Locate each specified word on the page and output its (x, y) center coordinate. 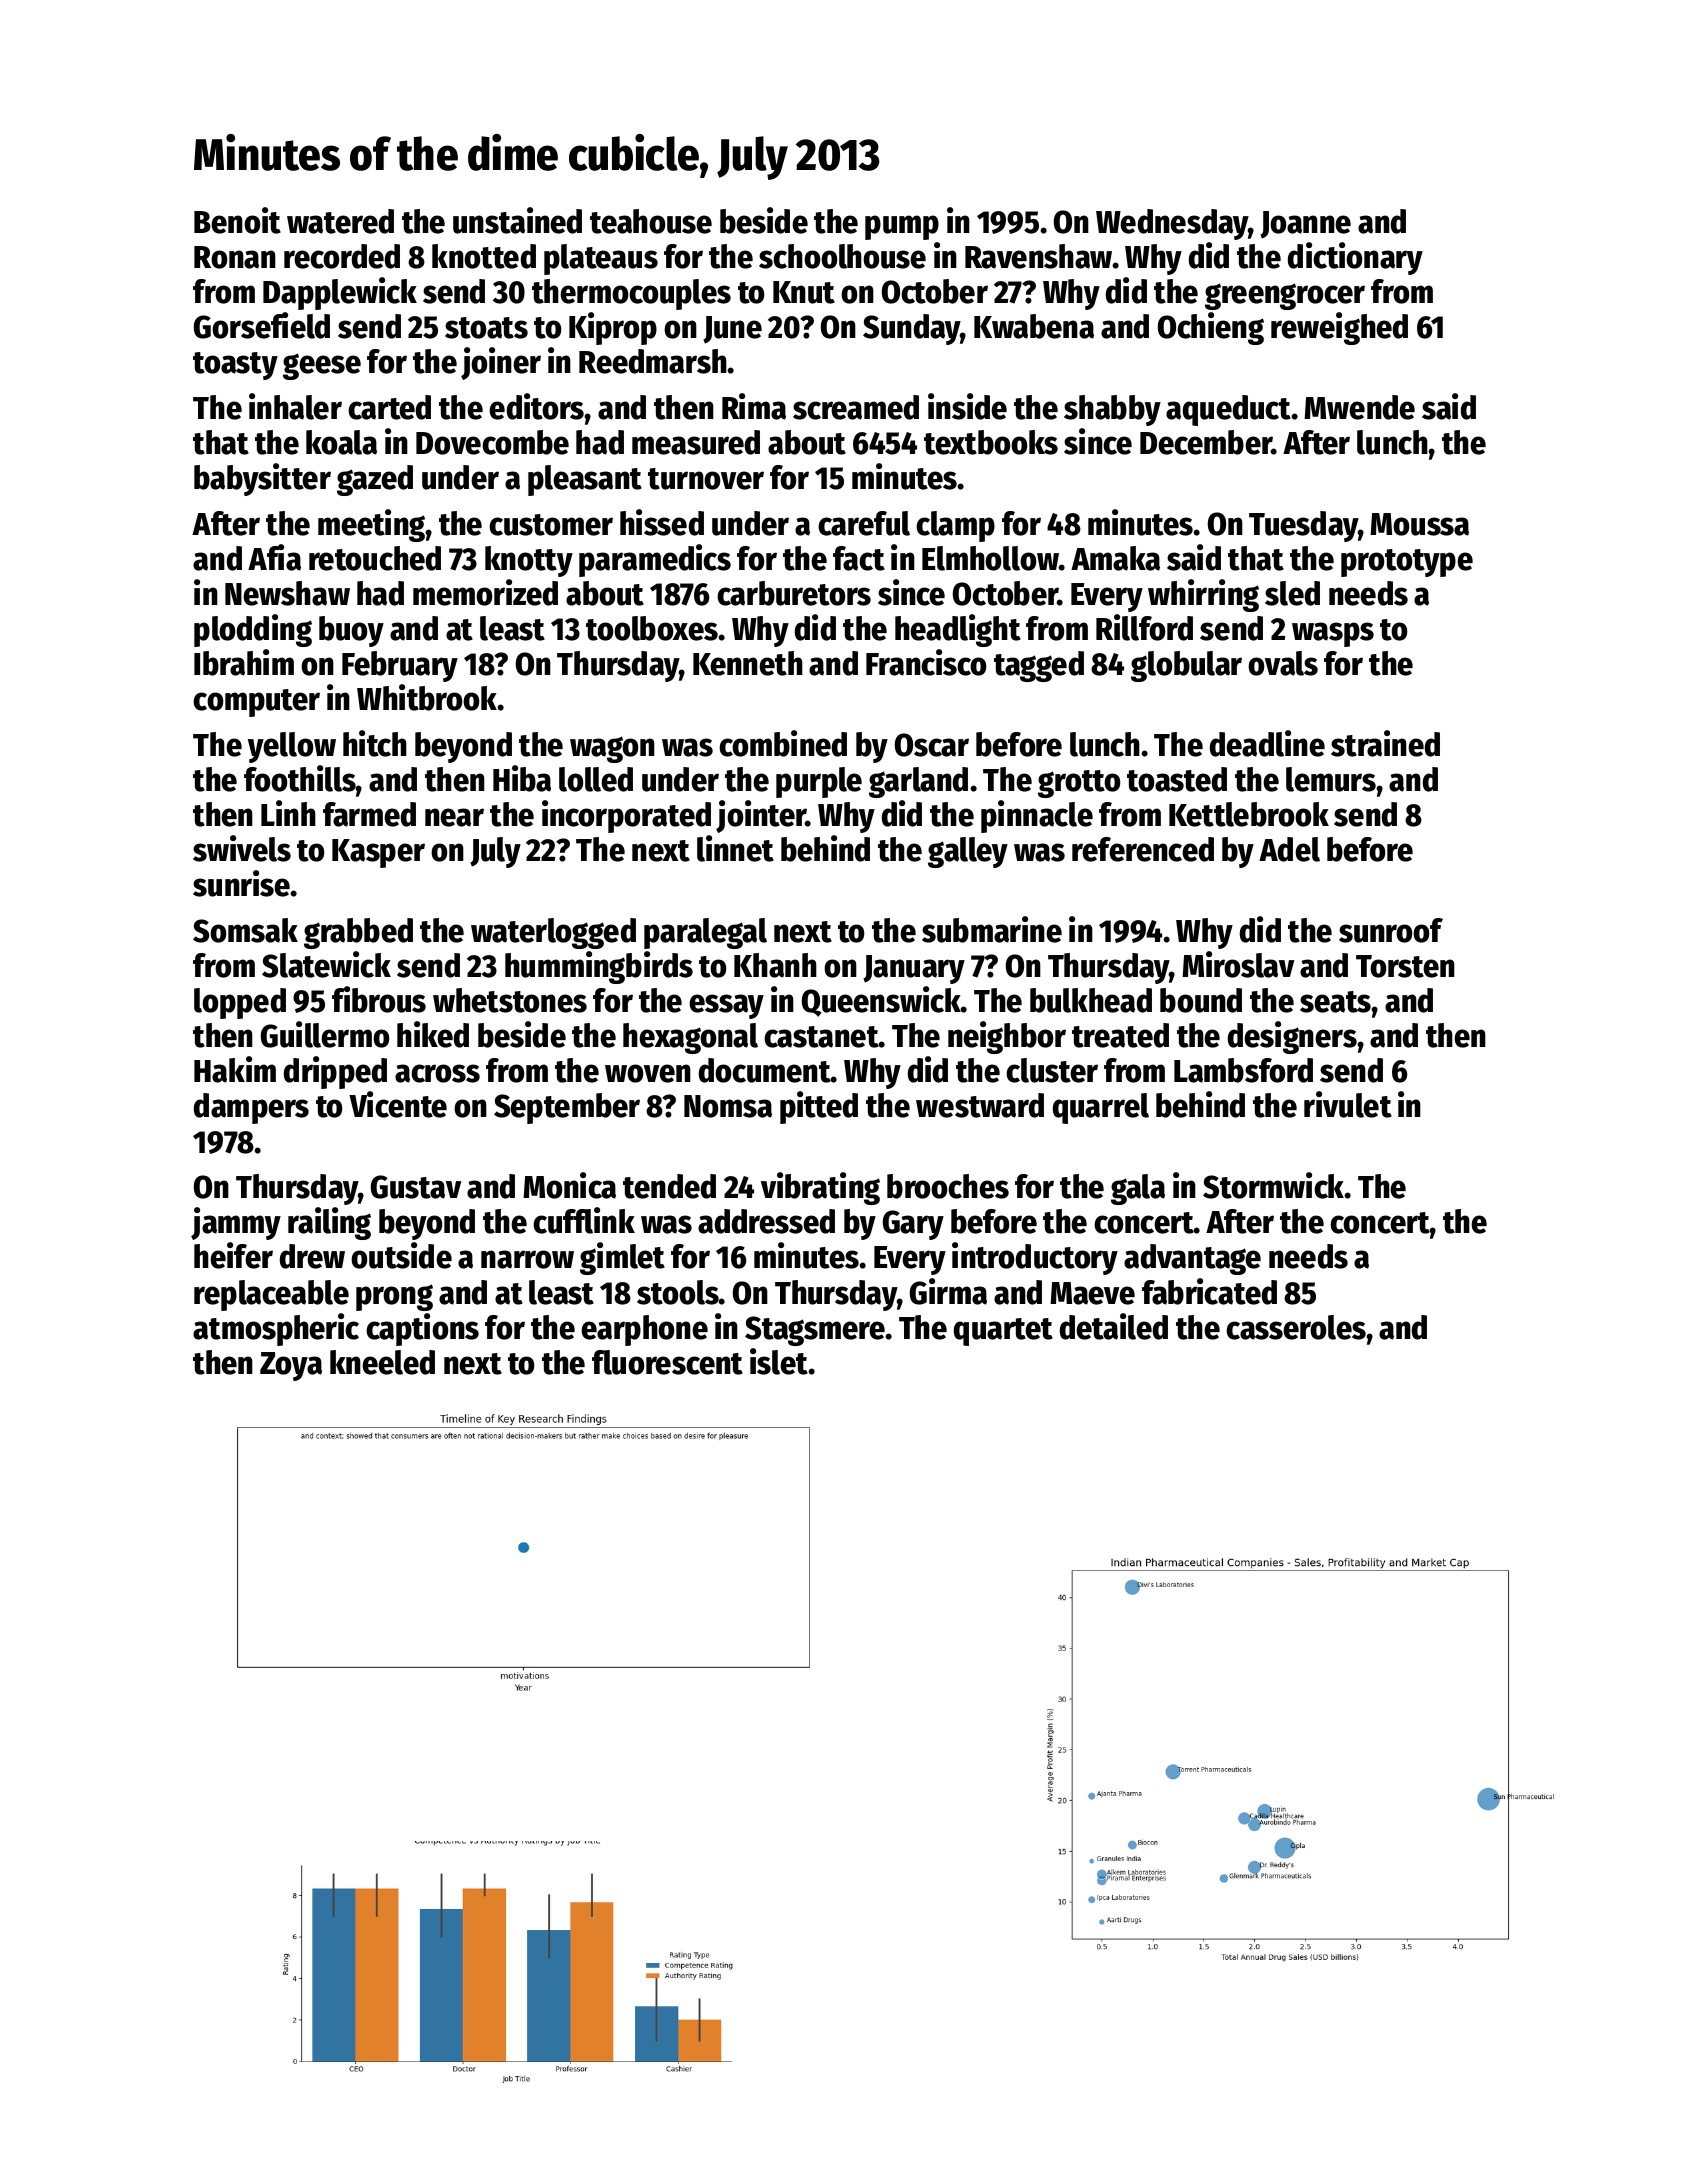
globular (1186, 666)
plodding (253, 630)
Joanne (1305, 225)
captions (422, 1329)
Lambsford (1243, 1070)
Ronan (235, 257)
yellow (292, 747)
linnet (735, 848)
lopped (240, 1003)
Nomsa (728, 1106)
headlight (958, 630)
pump (902, 227)
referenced (1143, 849)
